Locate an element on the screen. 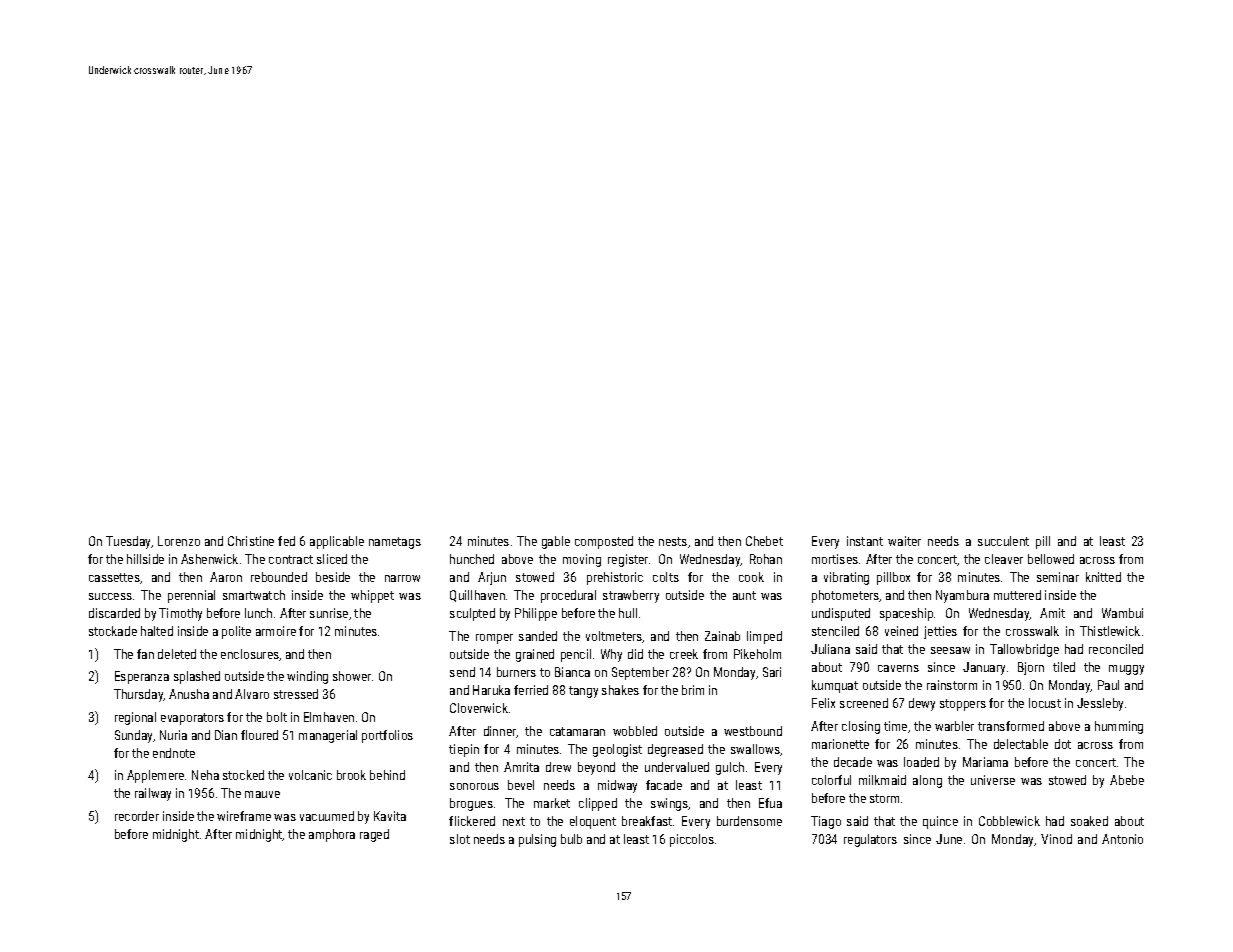 The height and width of the screenshot is (952, 1233). degreased is located at coordinates (675, 750).
